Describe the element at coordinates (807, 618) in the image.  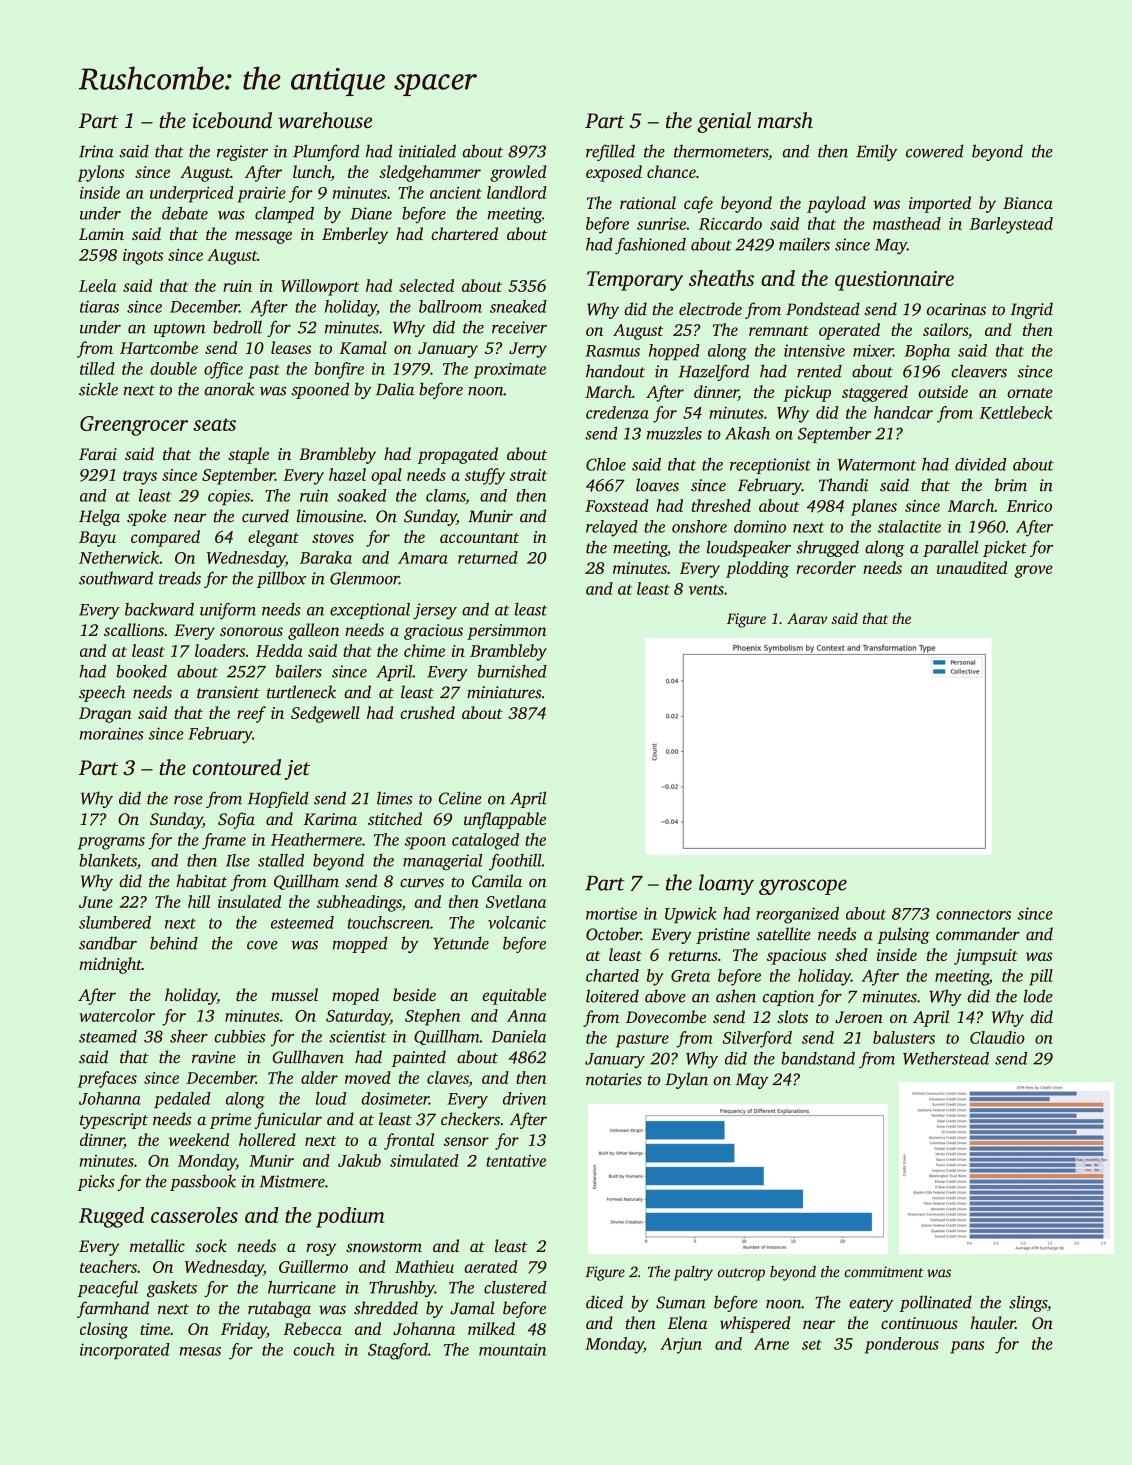
I see `Aarav` at that location.
